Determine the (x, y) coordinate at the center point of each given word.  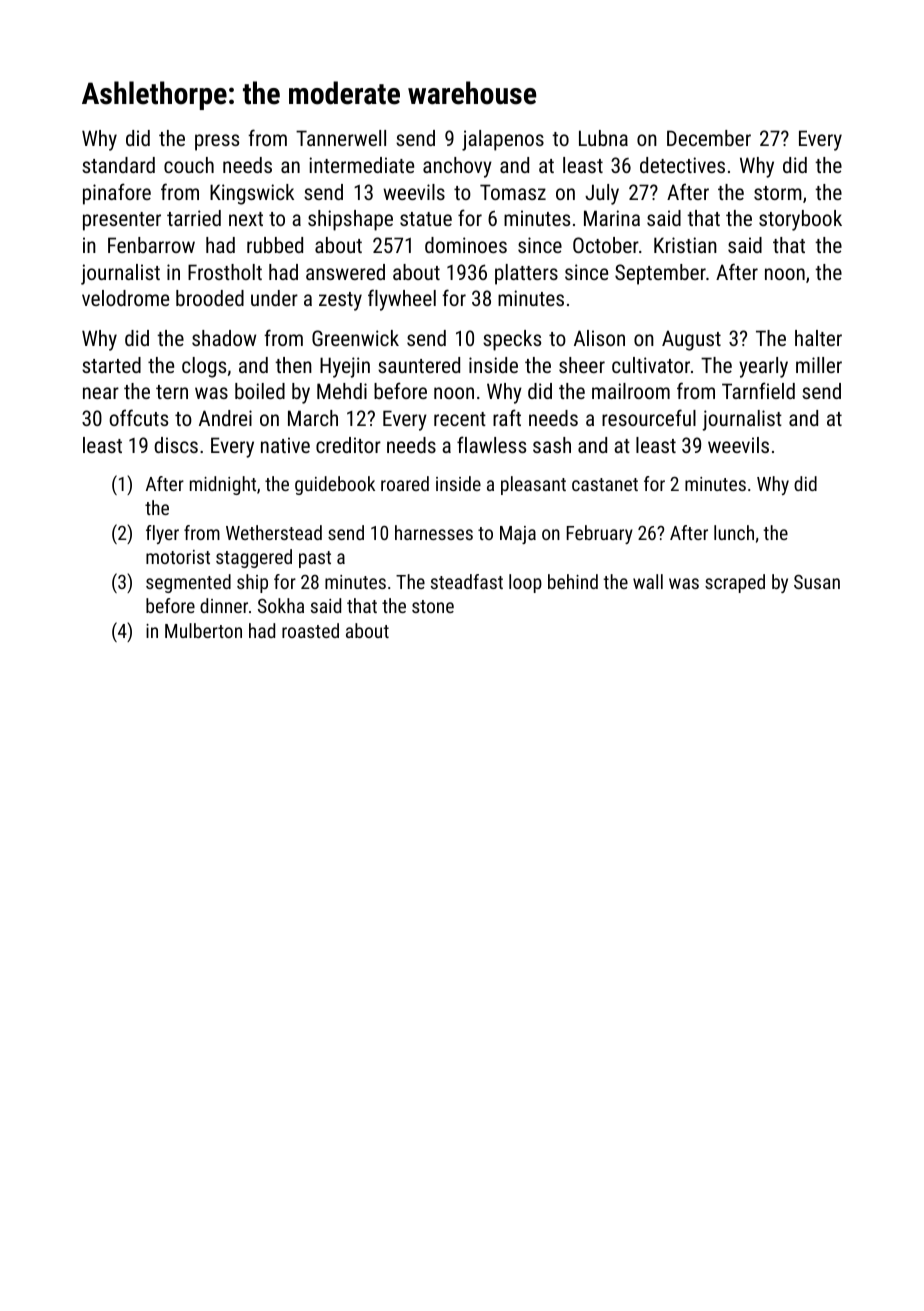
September (660, 274)
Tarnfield (758, 390)
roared (405, 483)
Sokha (281, 605)
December (709, 138)
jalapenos (503, 140)
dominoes (466, 245)
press (217, 142)
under (274, 298)
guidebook (335, 485)
